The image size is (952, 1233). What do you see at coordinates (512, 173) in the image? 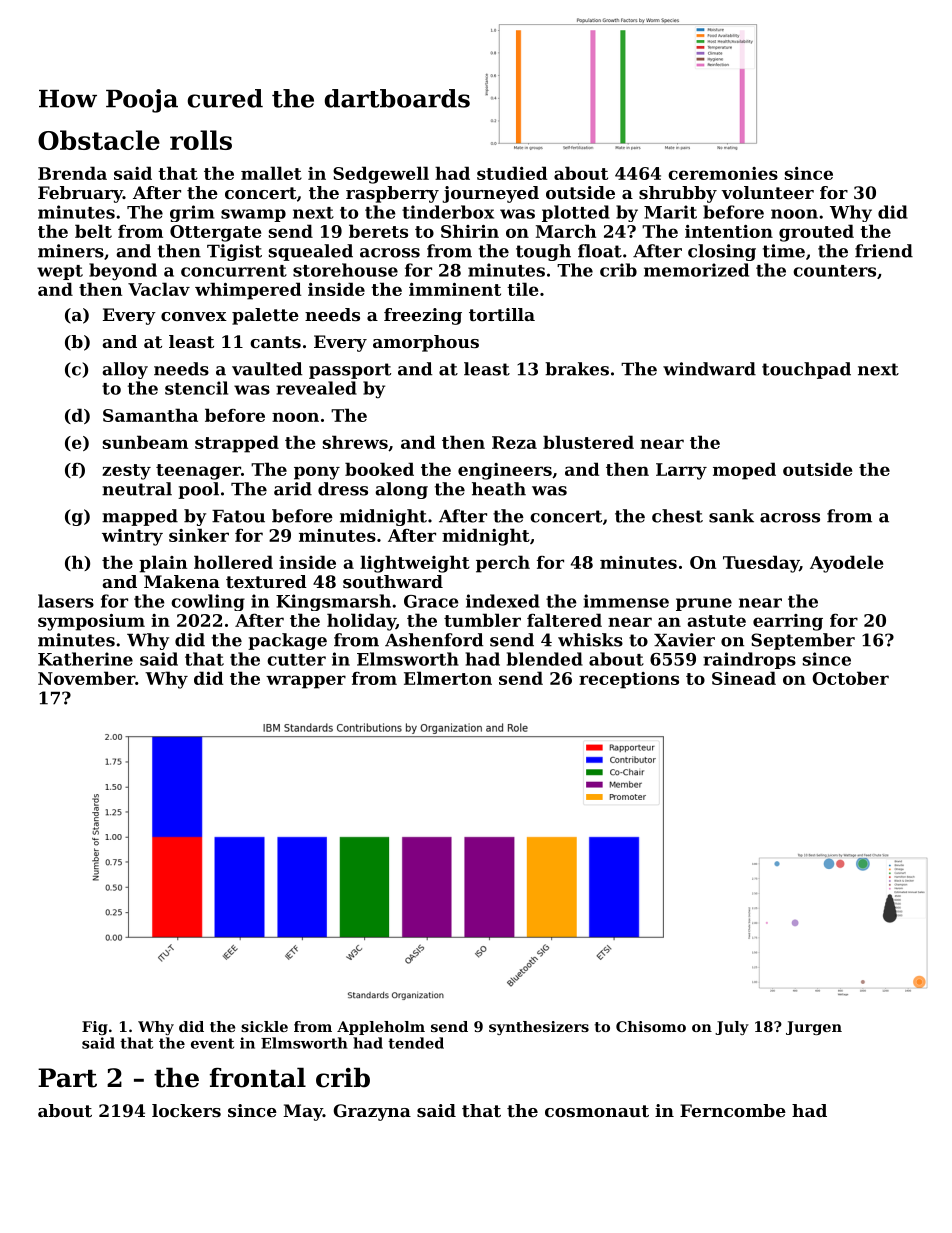
I see `studied` at bounding box center [512, 173].
